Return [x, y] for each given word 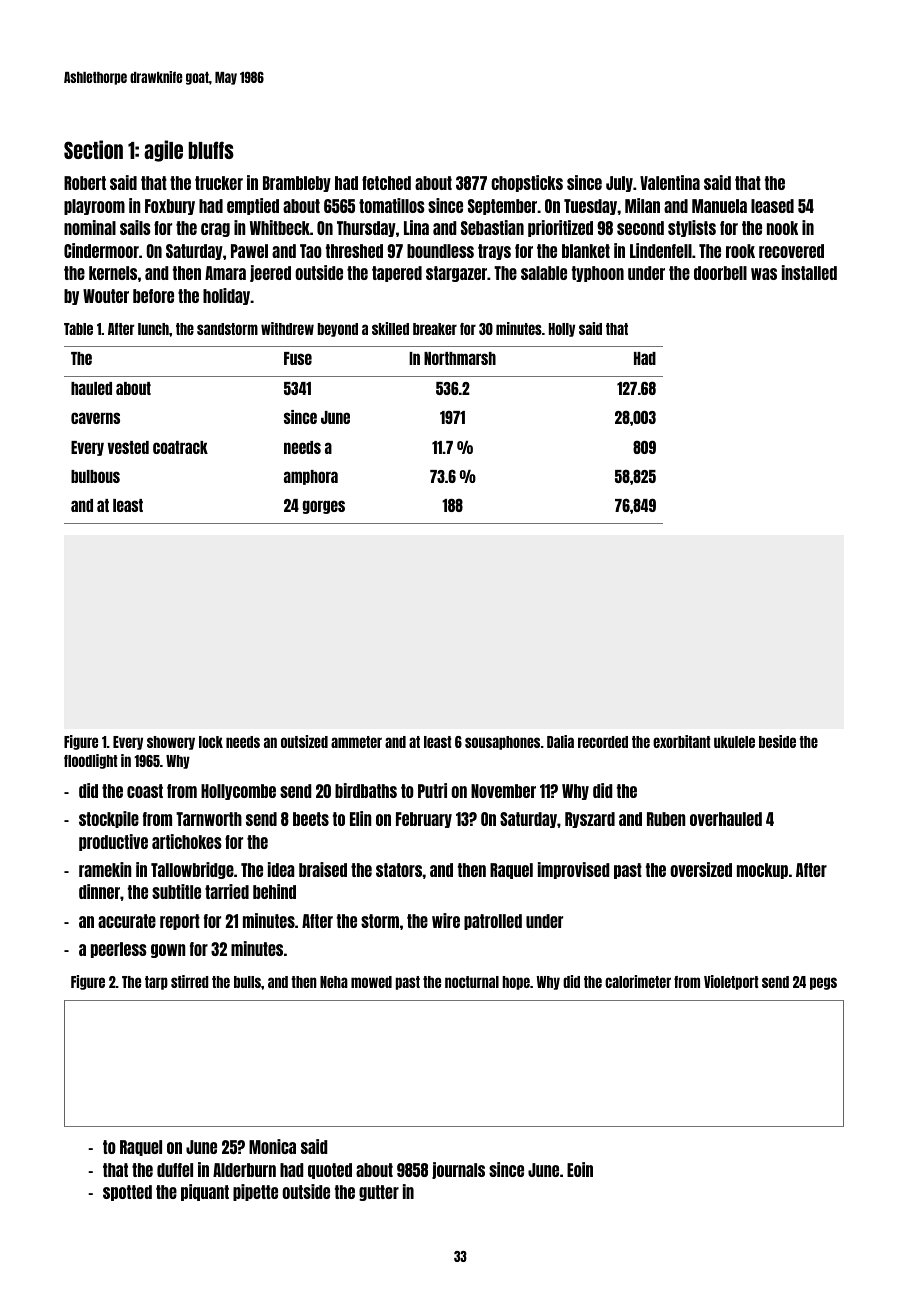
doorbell [720, 273]
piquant [205, 1192]
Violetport [731, 982]
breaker [435, 329]
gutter [379, 1193]
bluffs [211, 150]
